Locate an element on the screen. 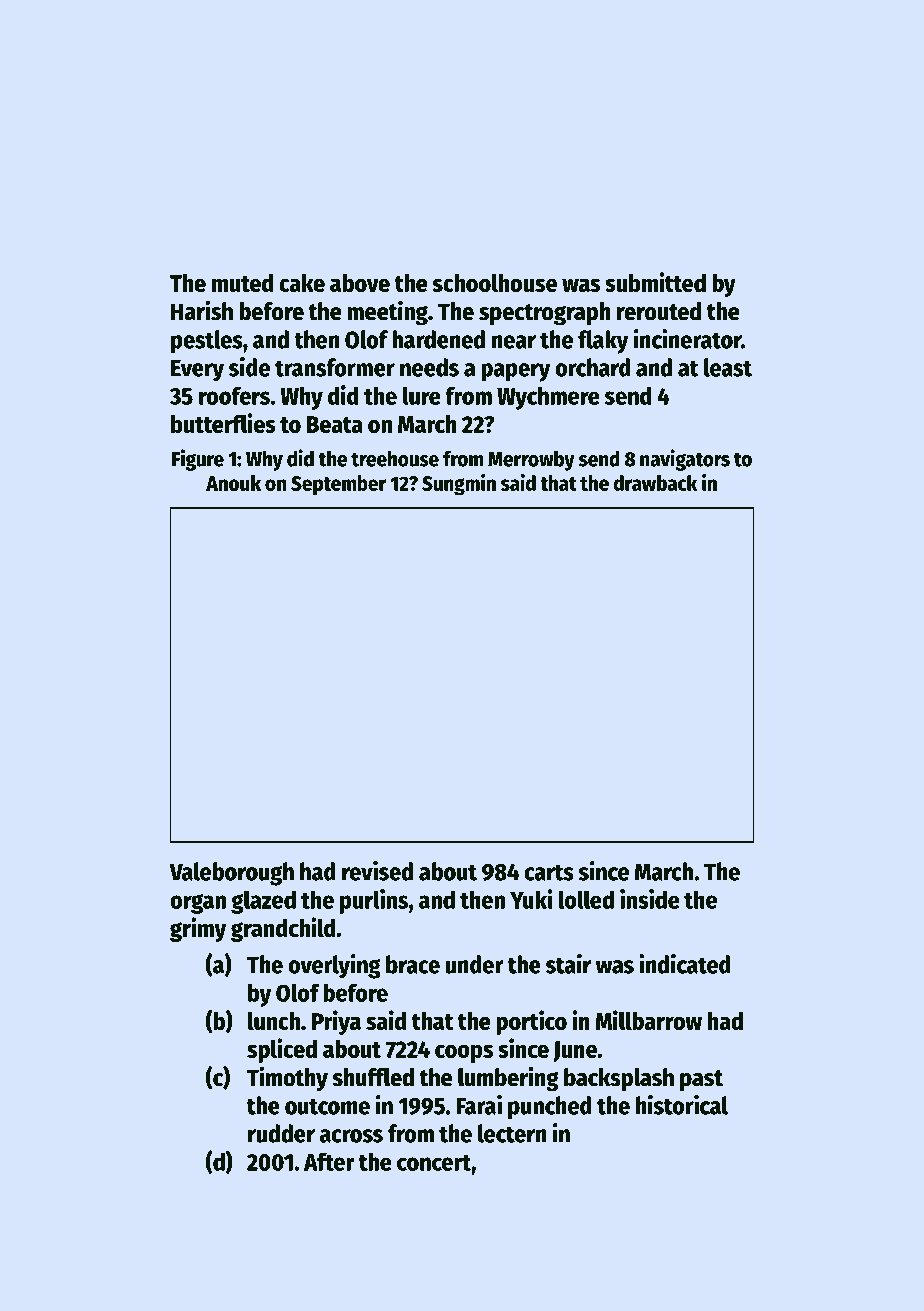  indicated is located at coordinates (685, 964).
